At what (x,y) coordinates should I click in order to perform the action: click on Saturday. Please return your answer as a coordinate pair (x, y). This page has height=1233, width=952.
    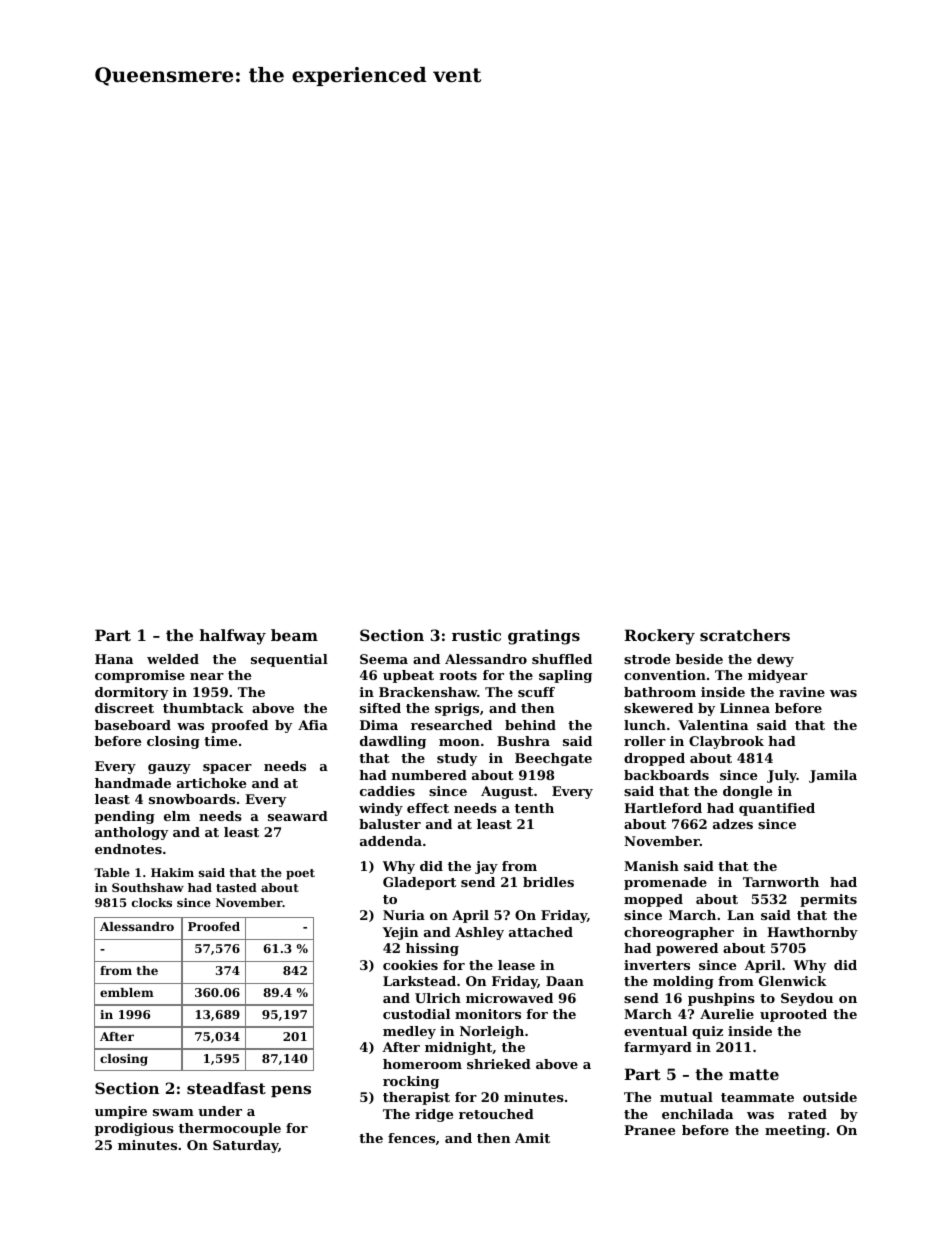
    Looking at the image, I should click on (246, 1146).
